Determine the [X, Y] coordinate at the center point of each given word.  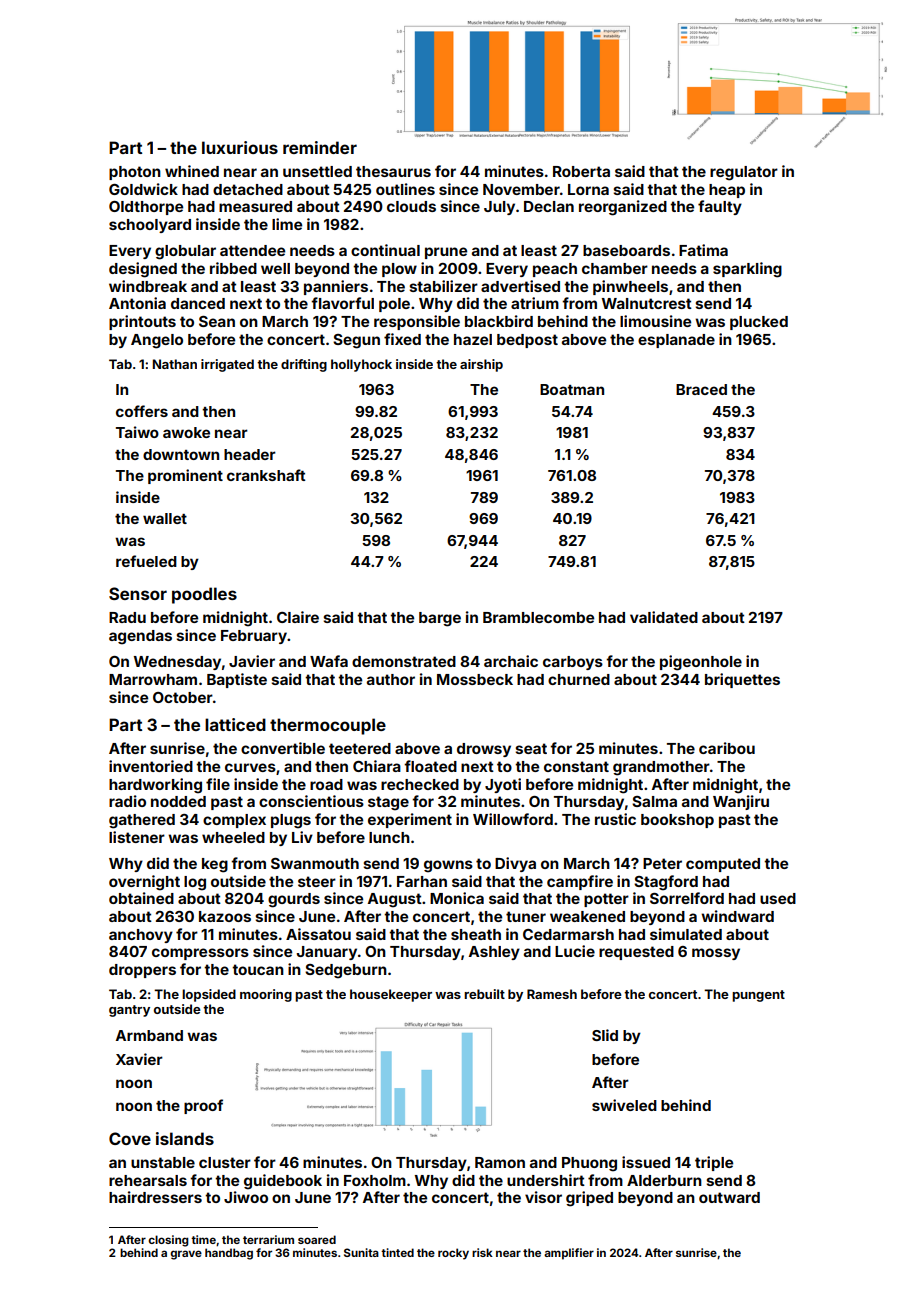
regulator [744, 173]
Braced [701, 389]
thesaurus [393, 171]
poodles [204, 595]
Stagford [666, 883]
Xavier [139, 1059]
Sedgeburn [346, 971]
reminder [320, 147]
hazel [473, 339]
